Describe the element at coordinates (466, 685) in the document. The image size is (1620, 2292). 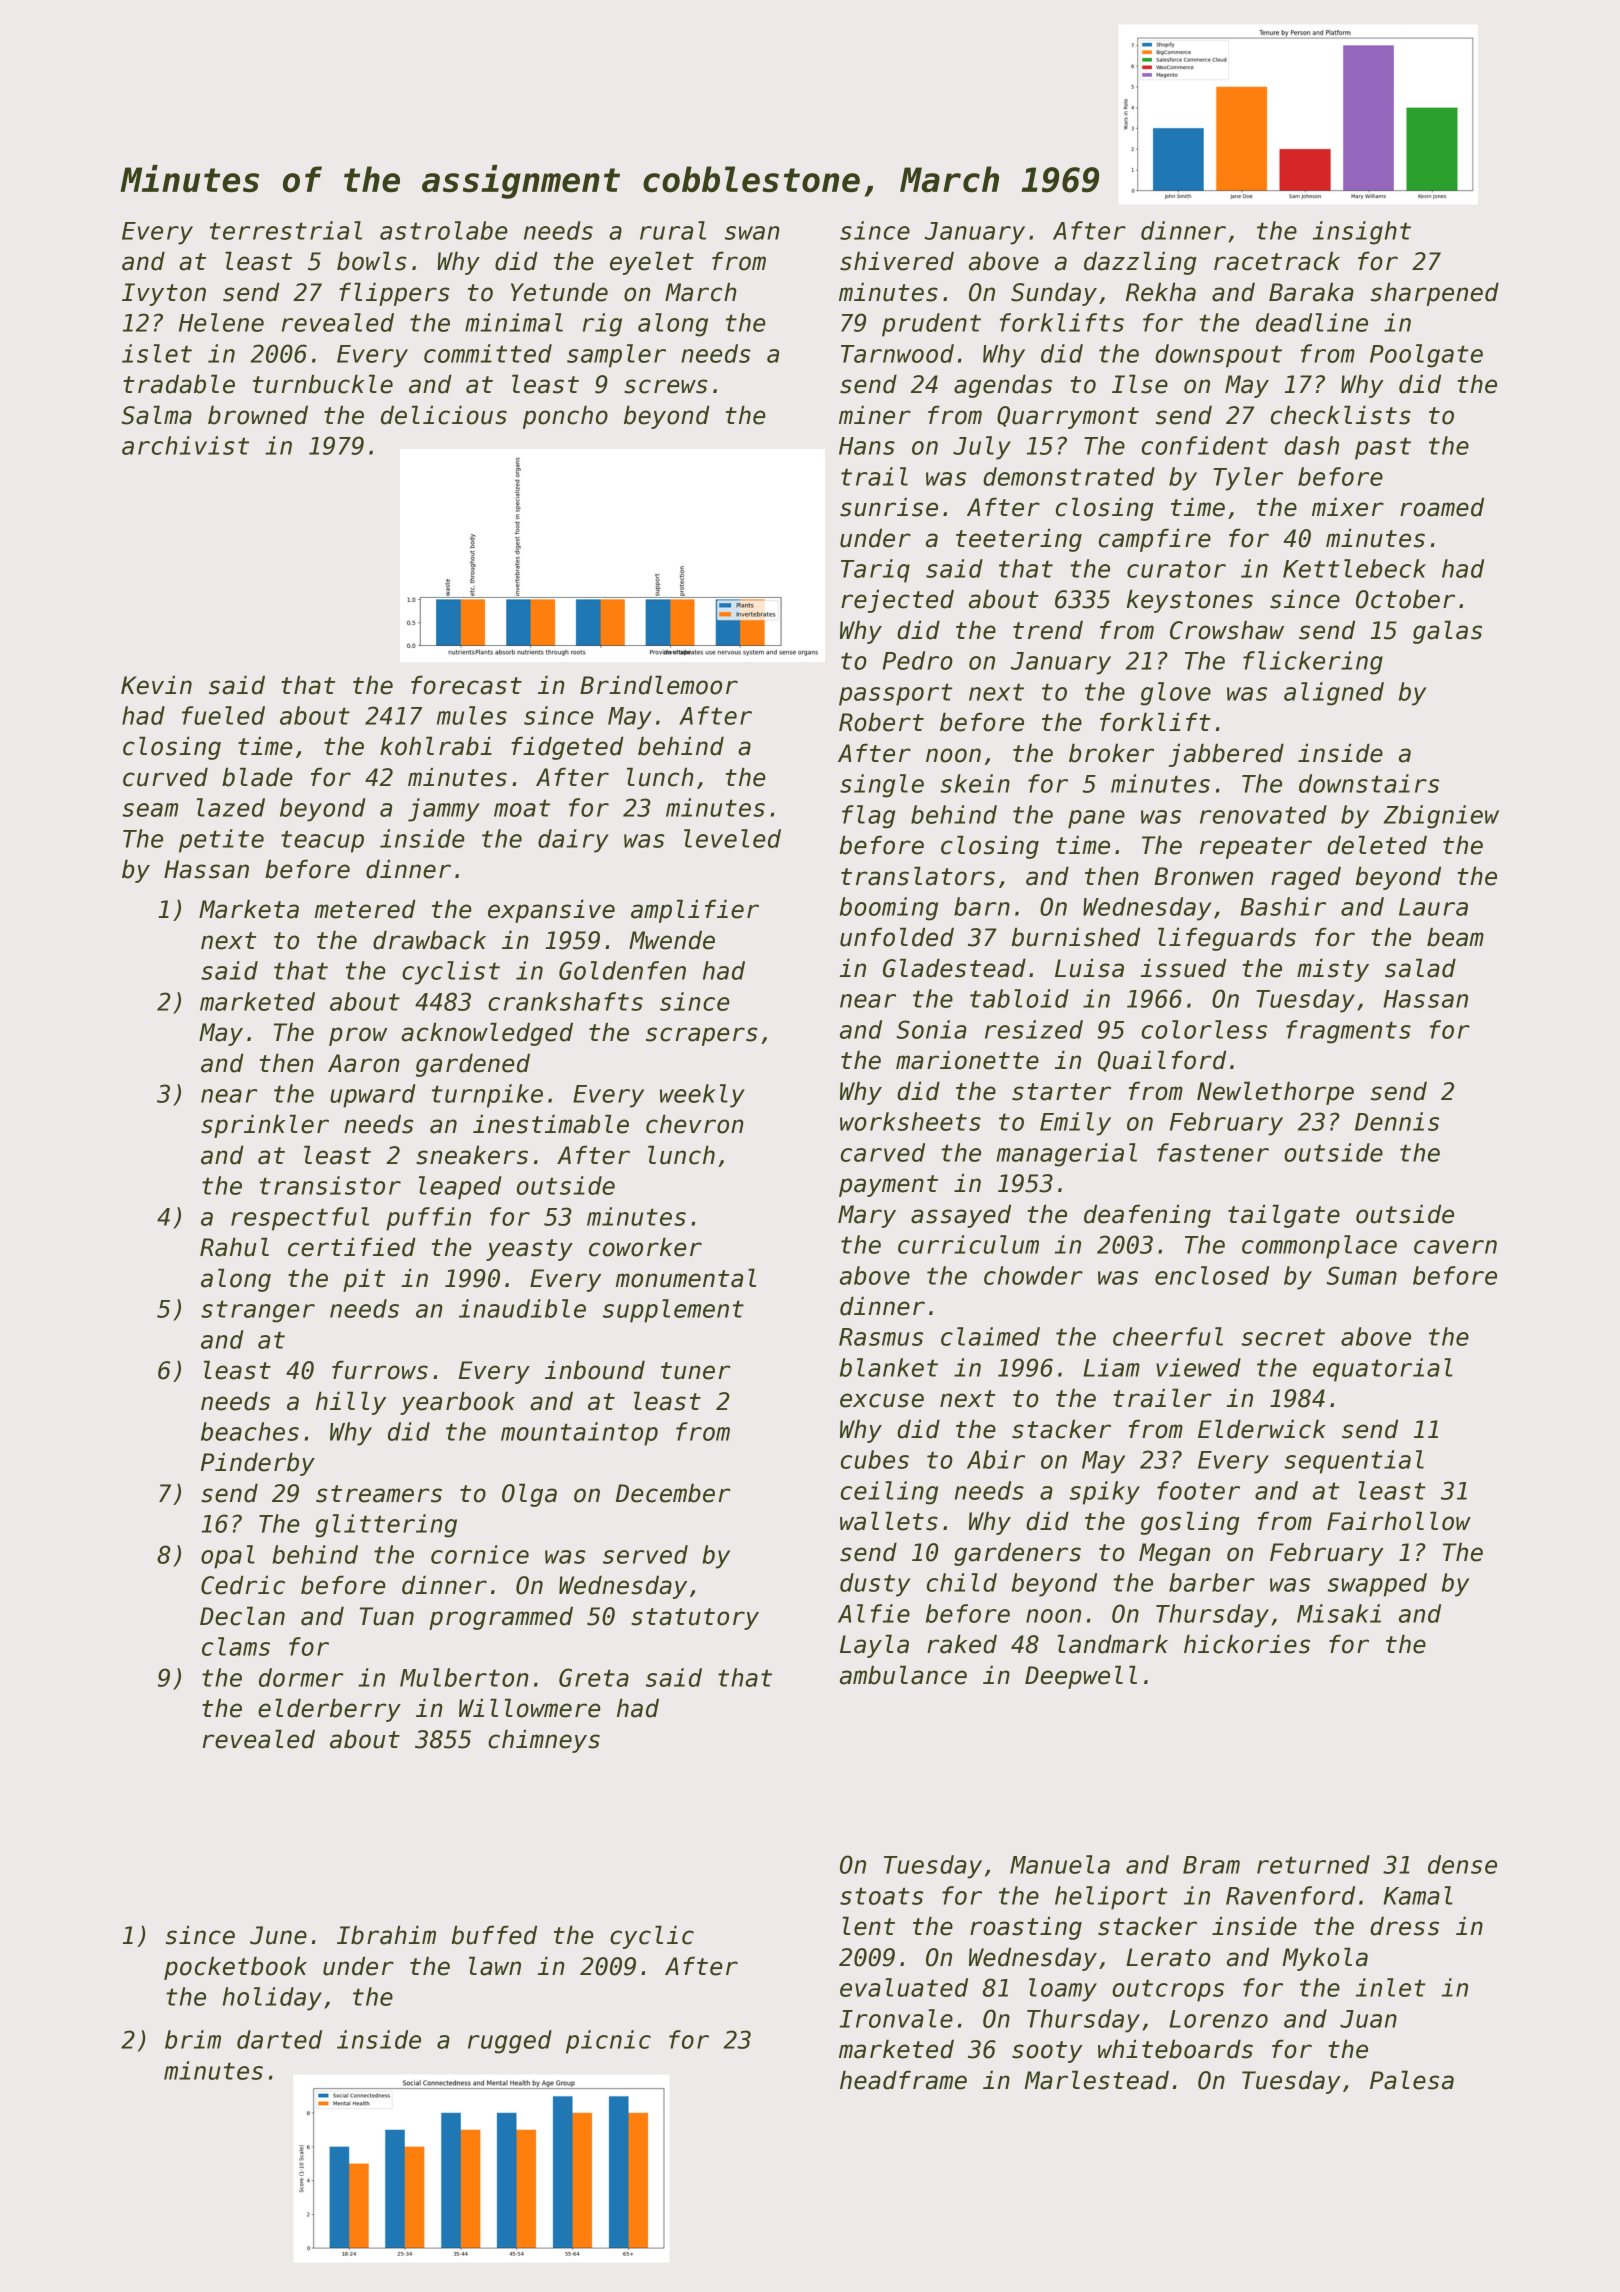
I see `forecast` at that location.
